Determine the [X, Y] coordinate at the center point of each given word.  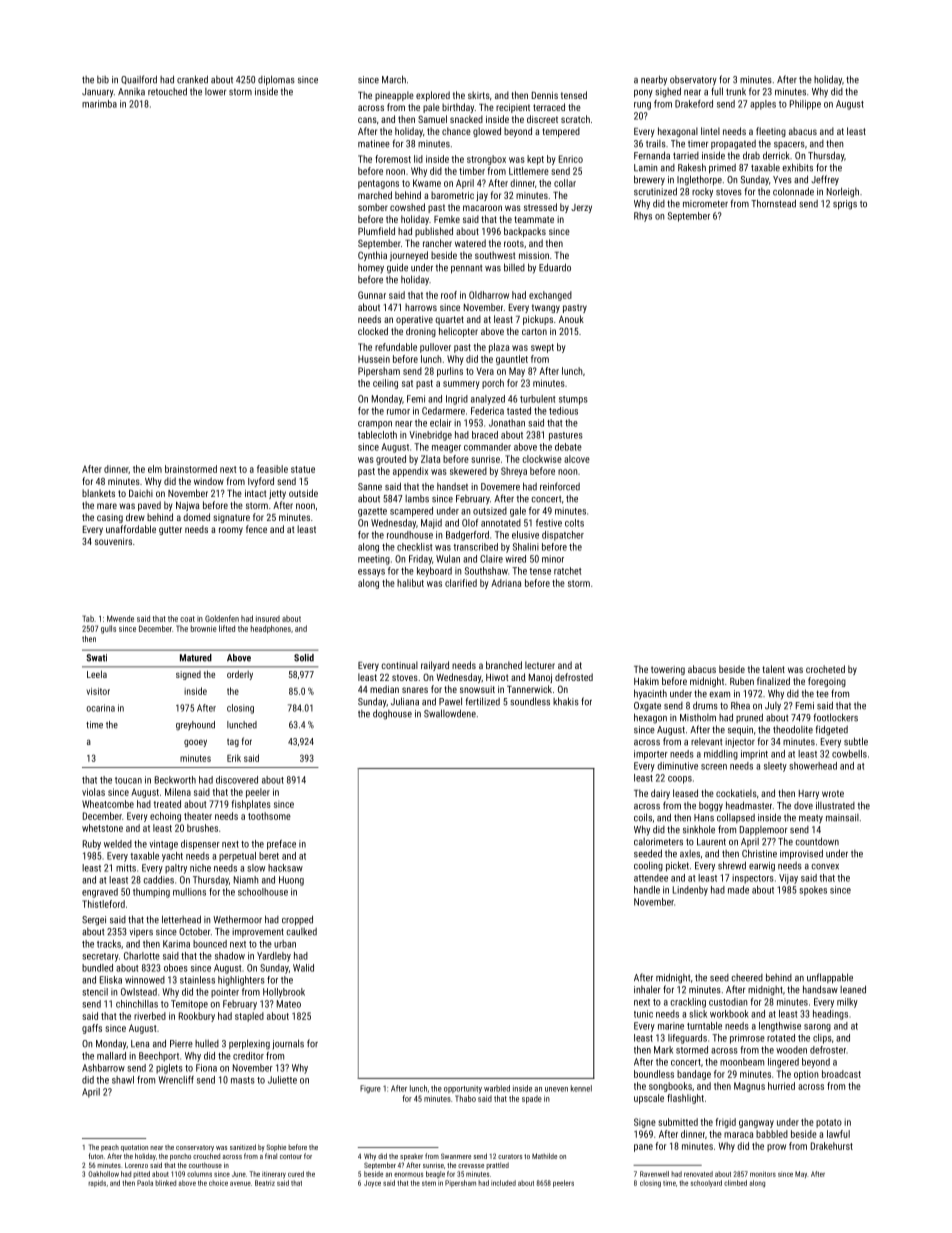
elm [155, 469]
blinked [165, 1183]
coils [643, 817]
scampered [411, 512]
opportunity [463, 1089]
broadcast [841, 1074]
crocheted [825, 669]
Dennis [545, 95]
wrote [833, 793]
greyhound [195, 726]
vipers [141, 932]
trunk [736, 92]
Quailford [139, 79]
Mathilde [544, 1156]
